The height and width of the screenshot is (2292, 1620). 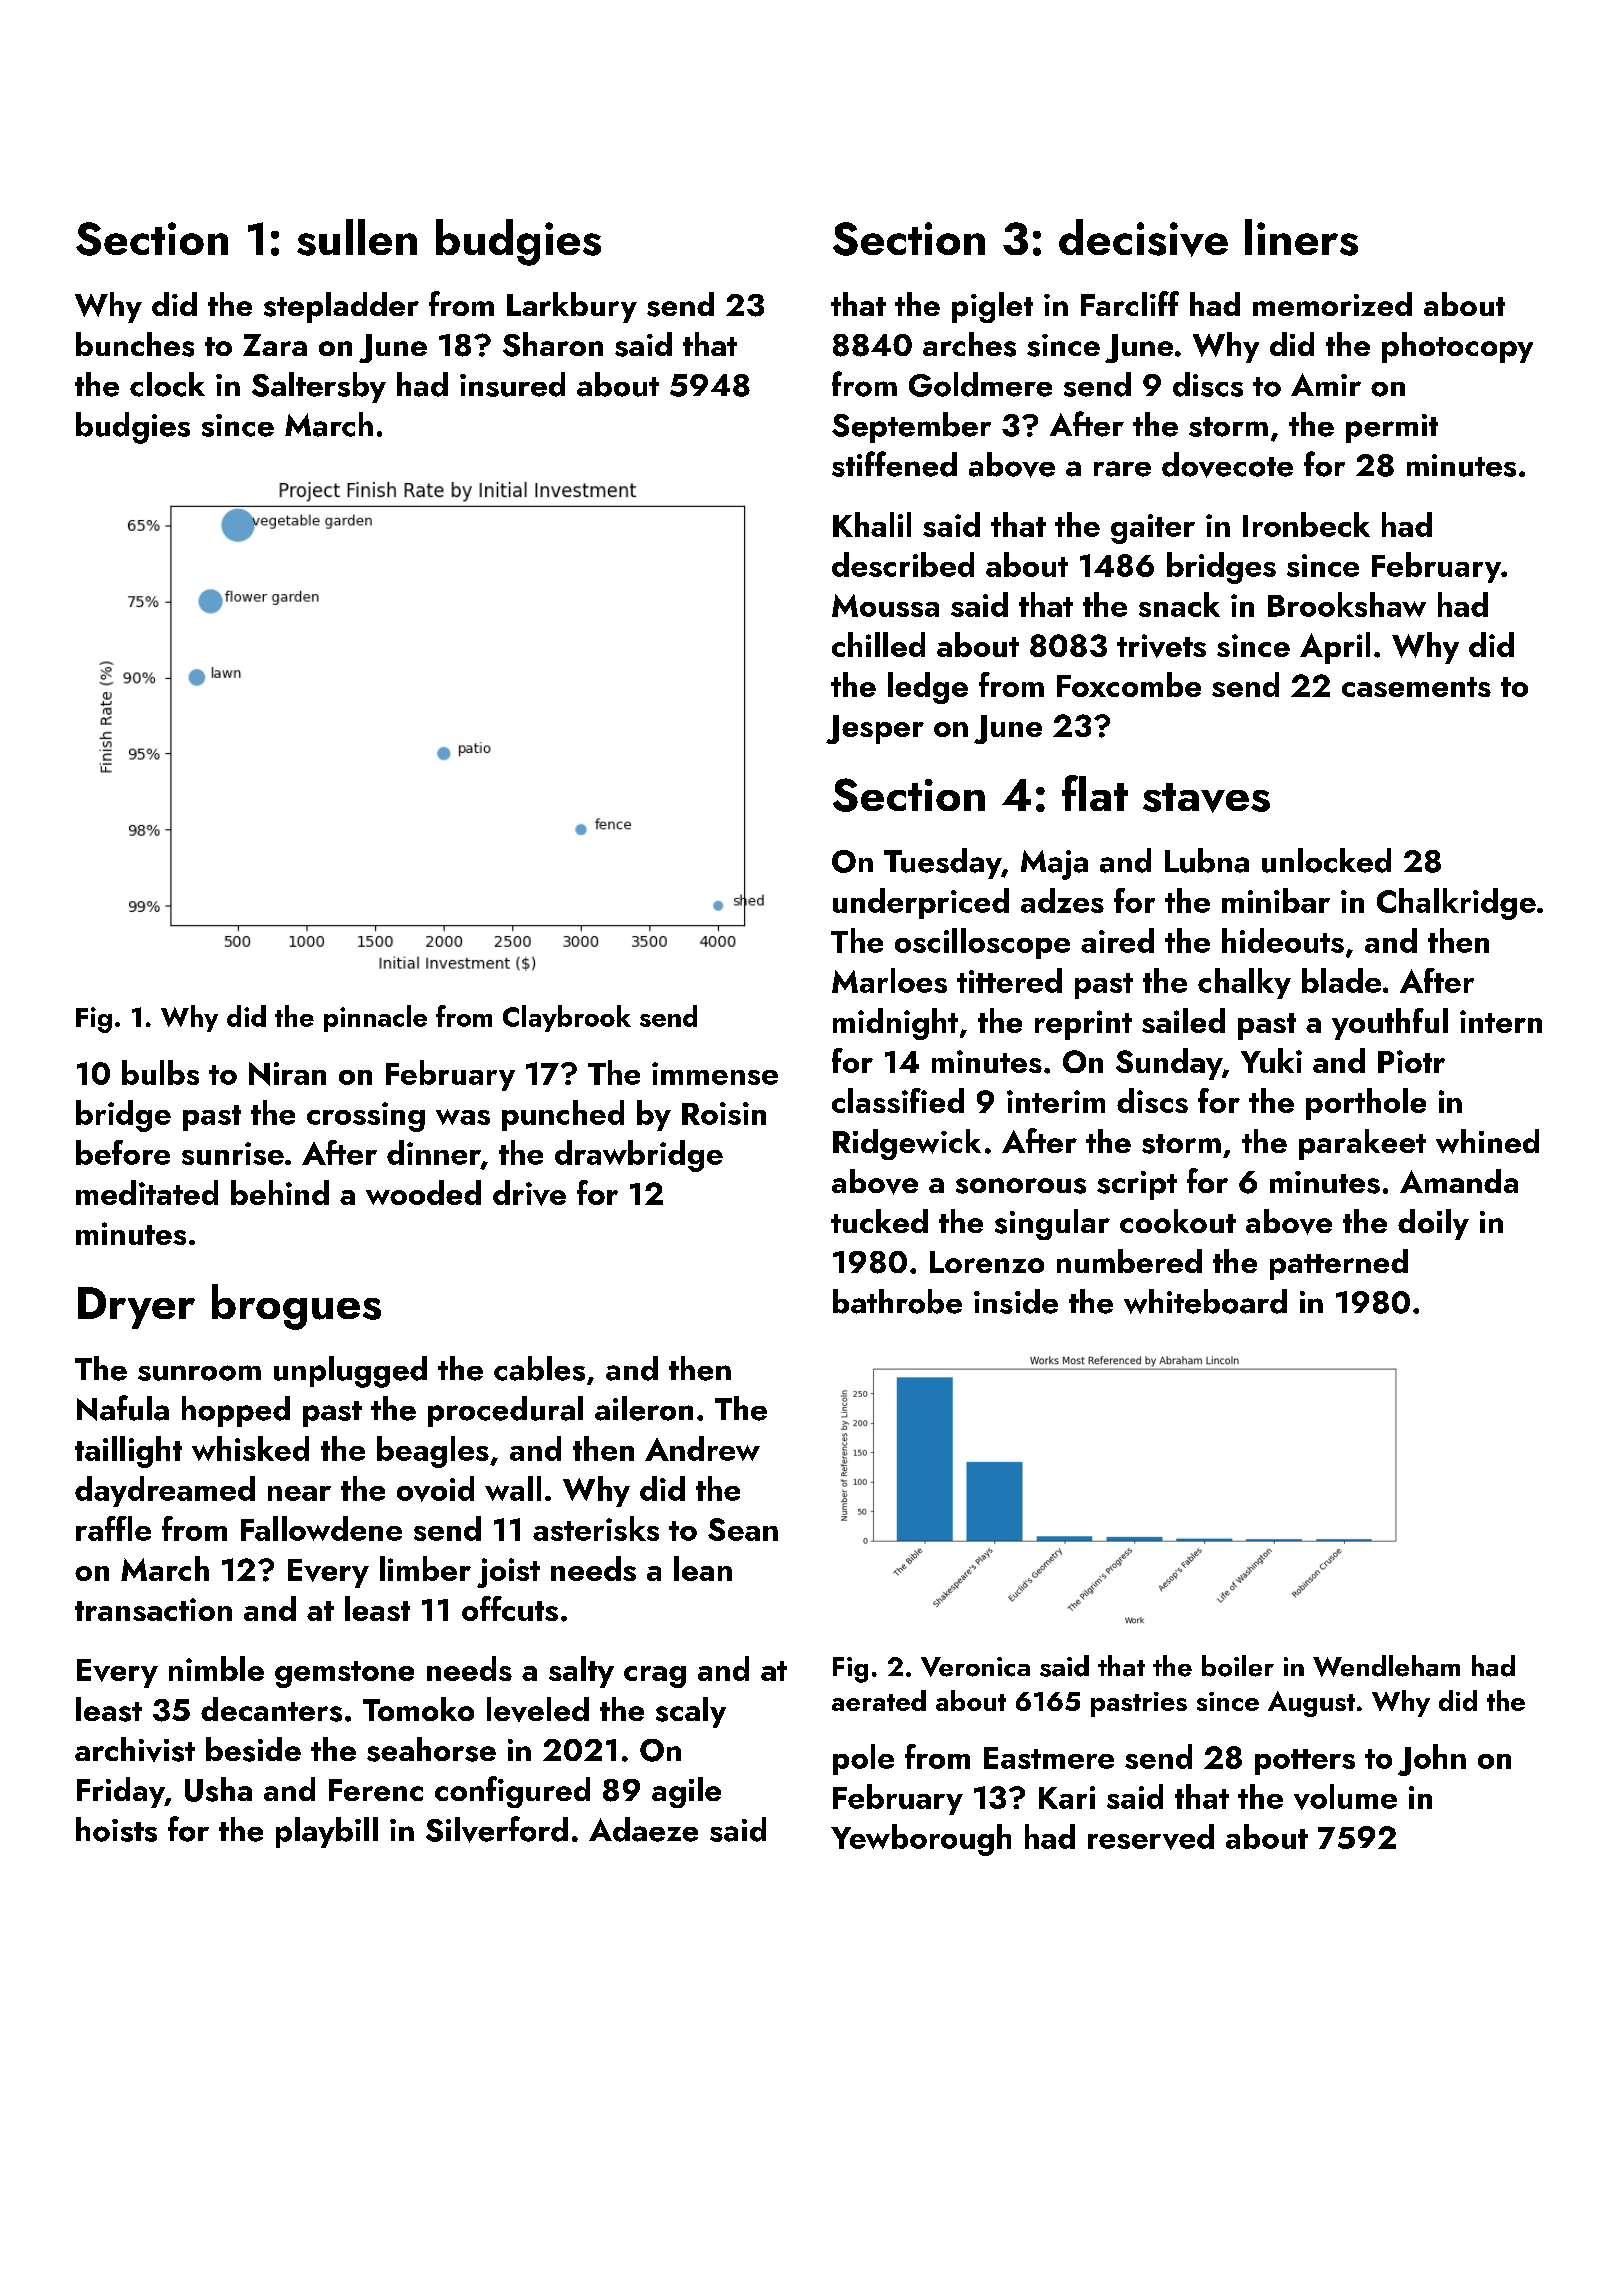 What do you see at coordinates (1143, 238) in the screenshot?
I see `decisive` at bounding box center [1143, 238].
